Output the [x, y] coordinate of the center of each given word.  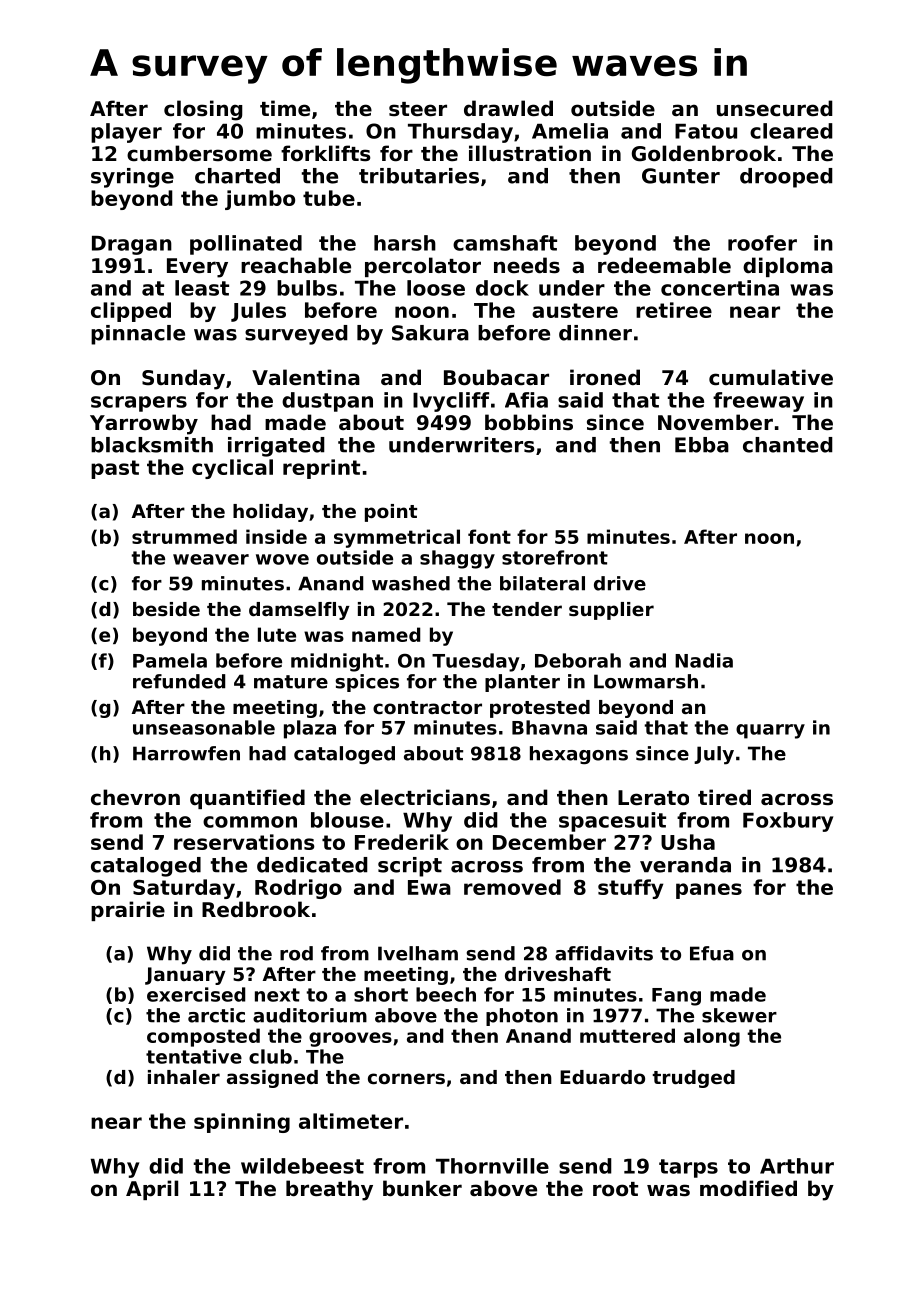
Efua [712, 953]
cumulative [771, 377]
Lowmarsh [646, 681]
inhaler [184, 1077]
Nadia [704, 660]
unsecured [775, 108]
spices [367, 683]
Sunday [183, 379]
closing [203, 110]
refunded [179, 681]
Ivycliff [451, 402]
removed [512, 887]
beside [166, 609]
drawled [508, 108]
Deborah [578, 660]
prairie [128, 911]
